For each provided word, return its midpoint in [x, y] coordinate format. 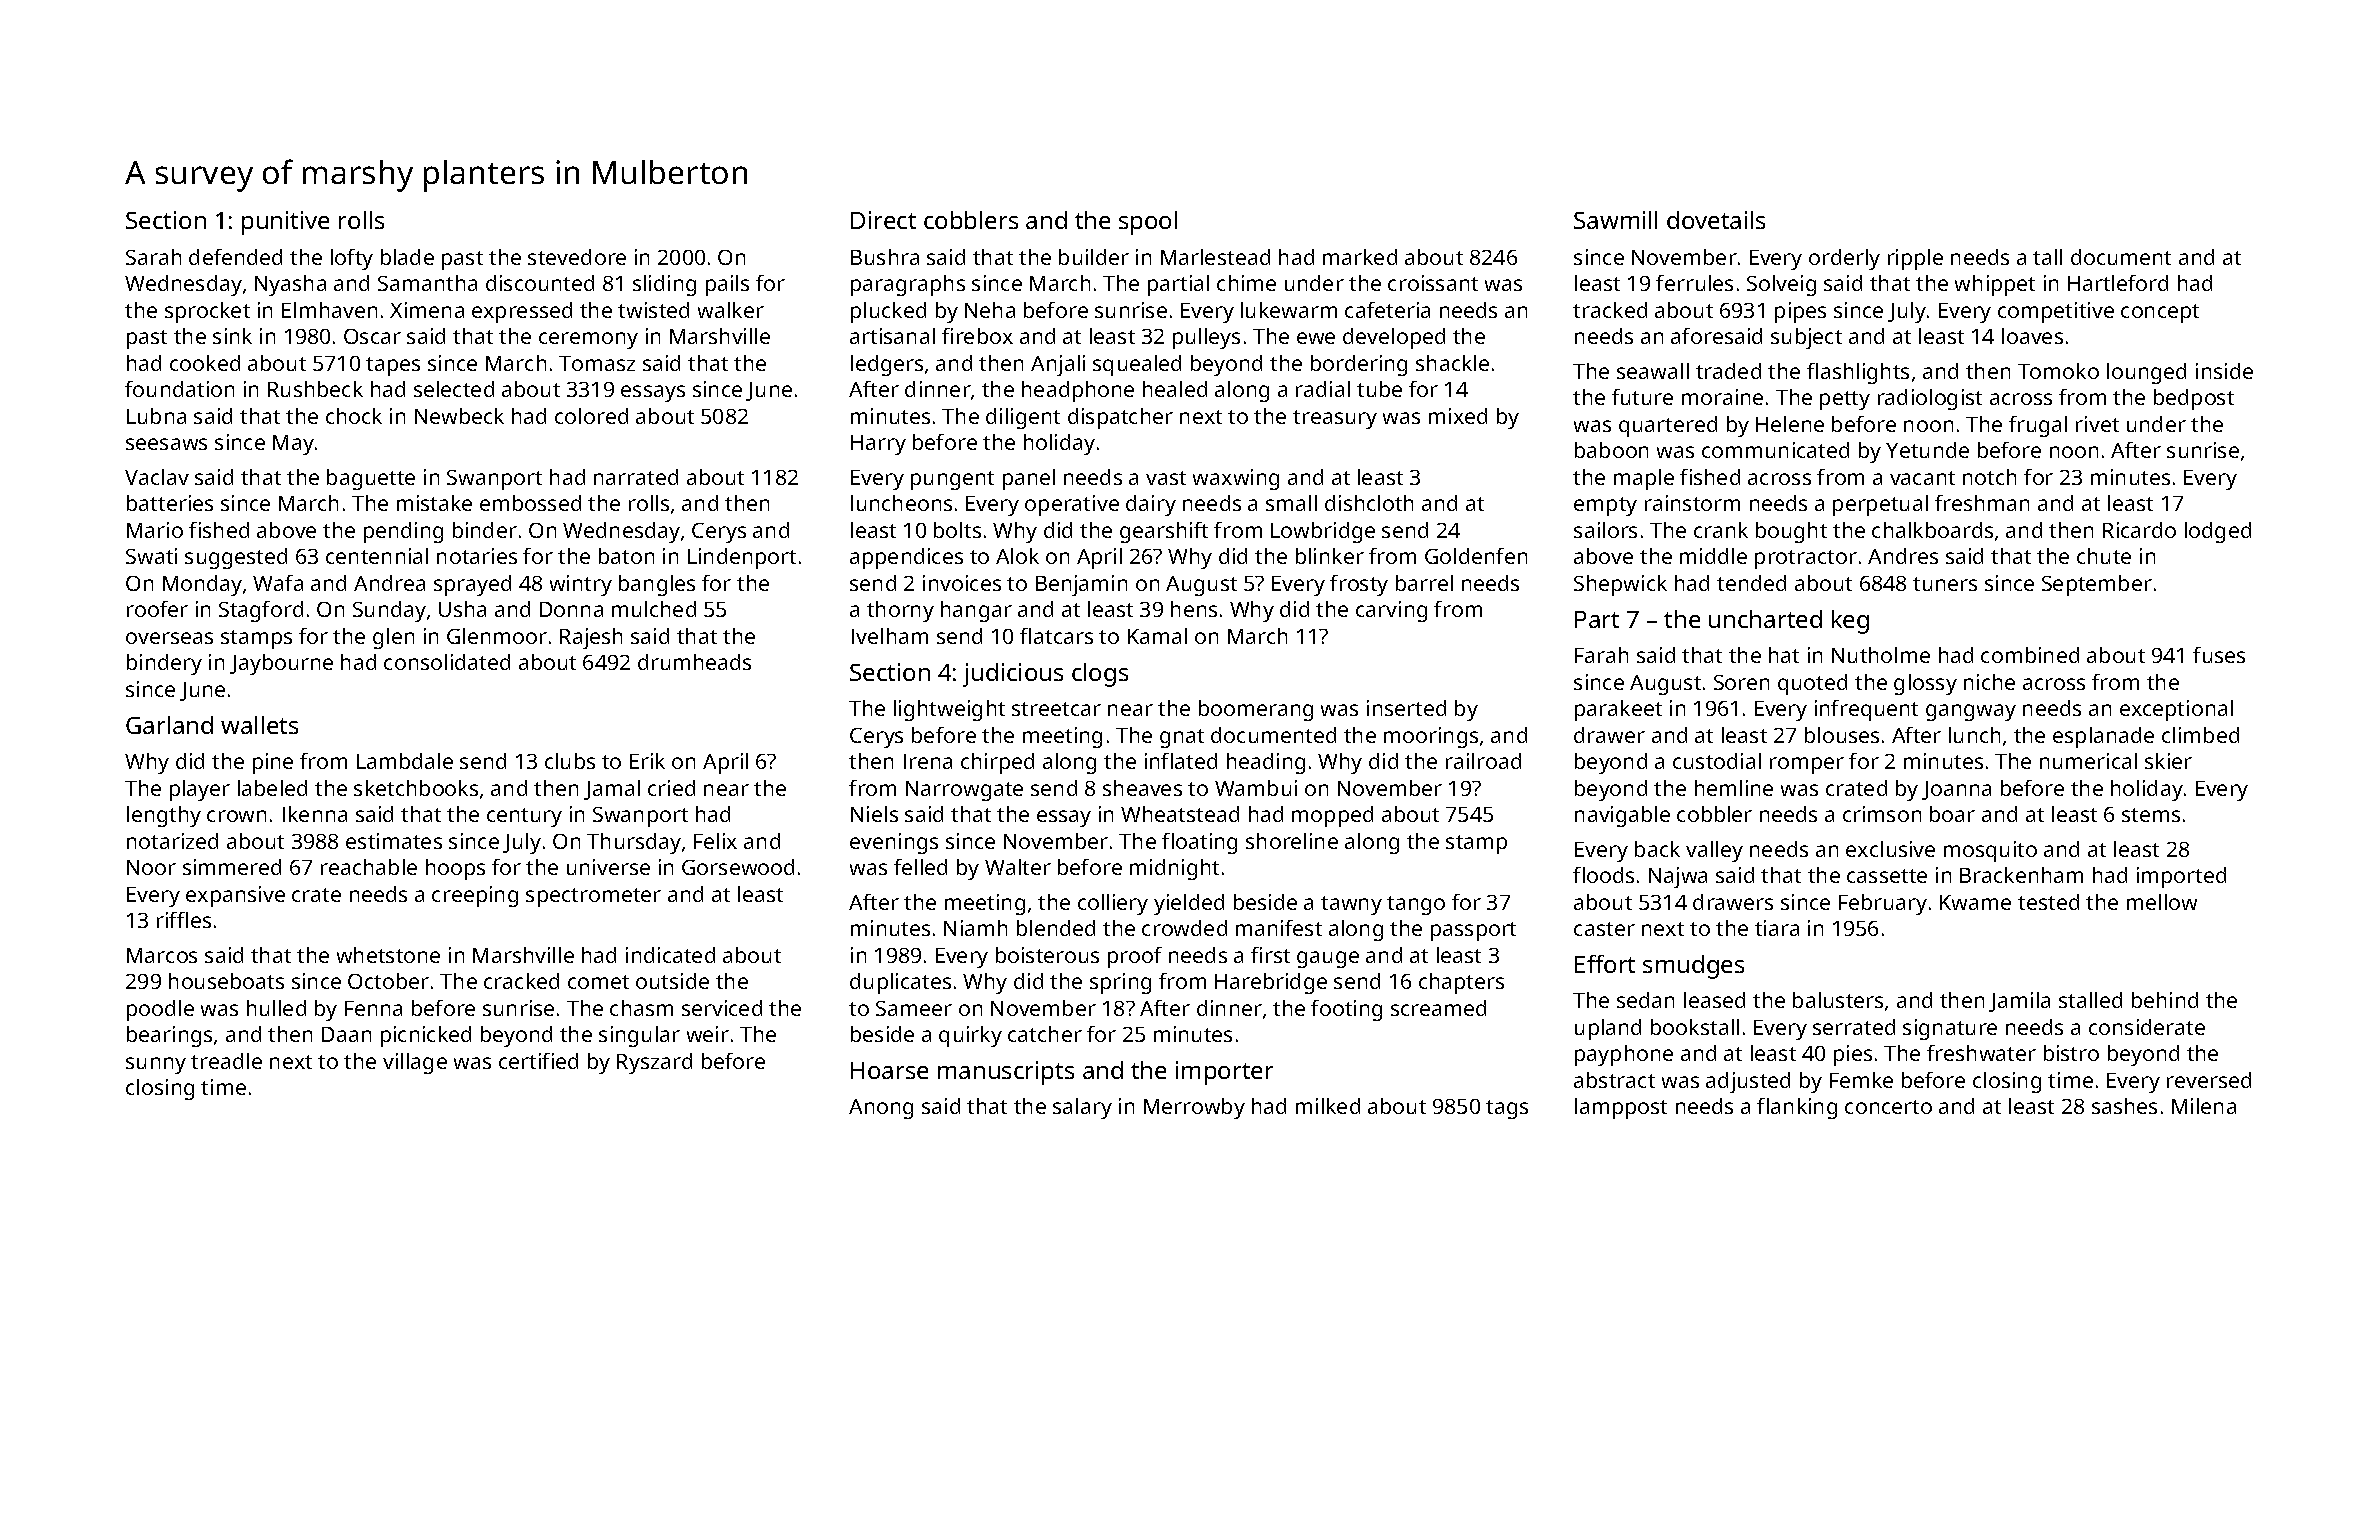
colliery [1113, 904]
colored [591, 416]
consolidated [447, 662]
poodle [160, 1010]
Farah [1601, 655]
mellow [2162, 902]
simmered [232, 867]
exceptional [2176, 710]
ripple [1915, 259]
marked [1360, 257]
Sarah [153, 257]
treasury [1335, 419]
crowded [1184, 928]
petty [1845, 400]
